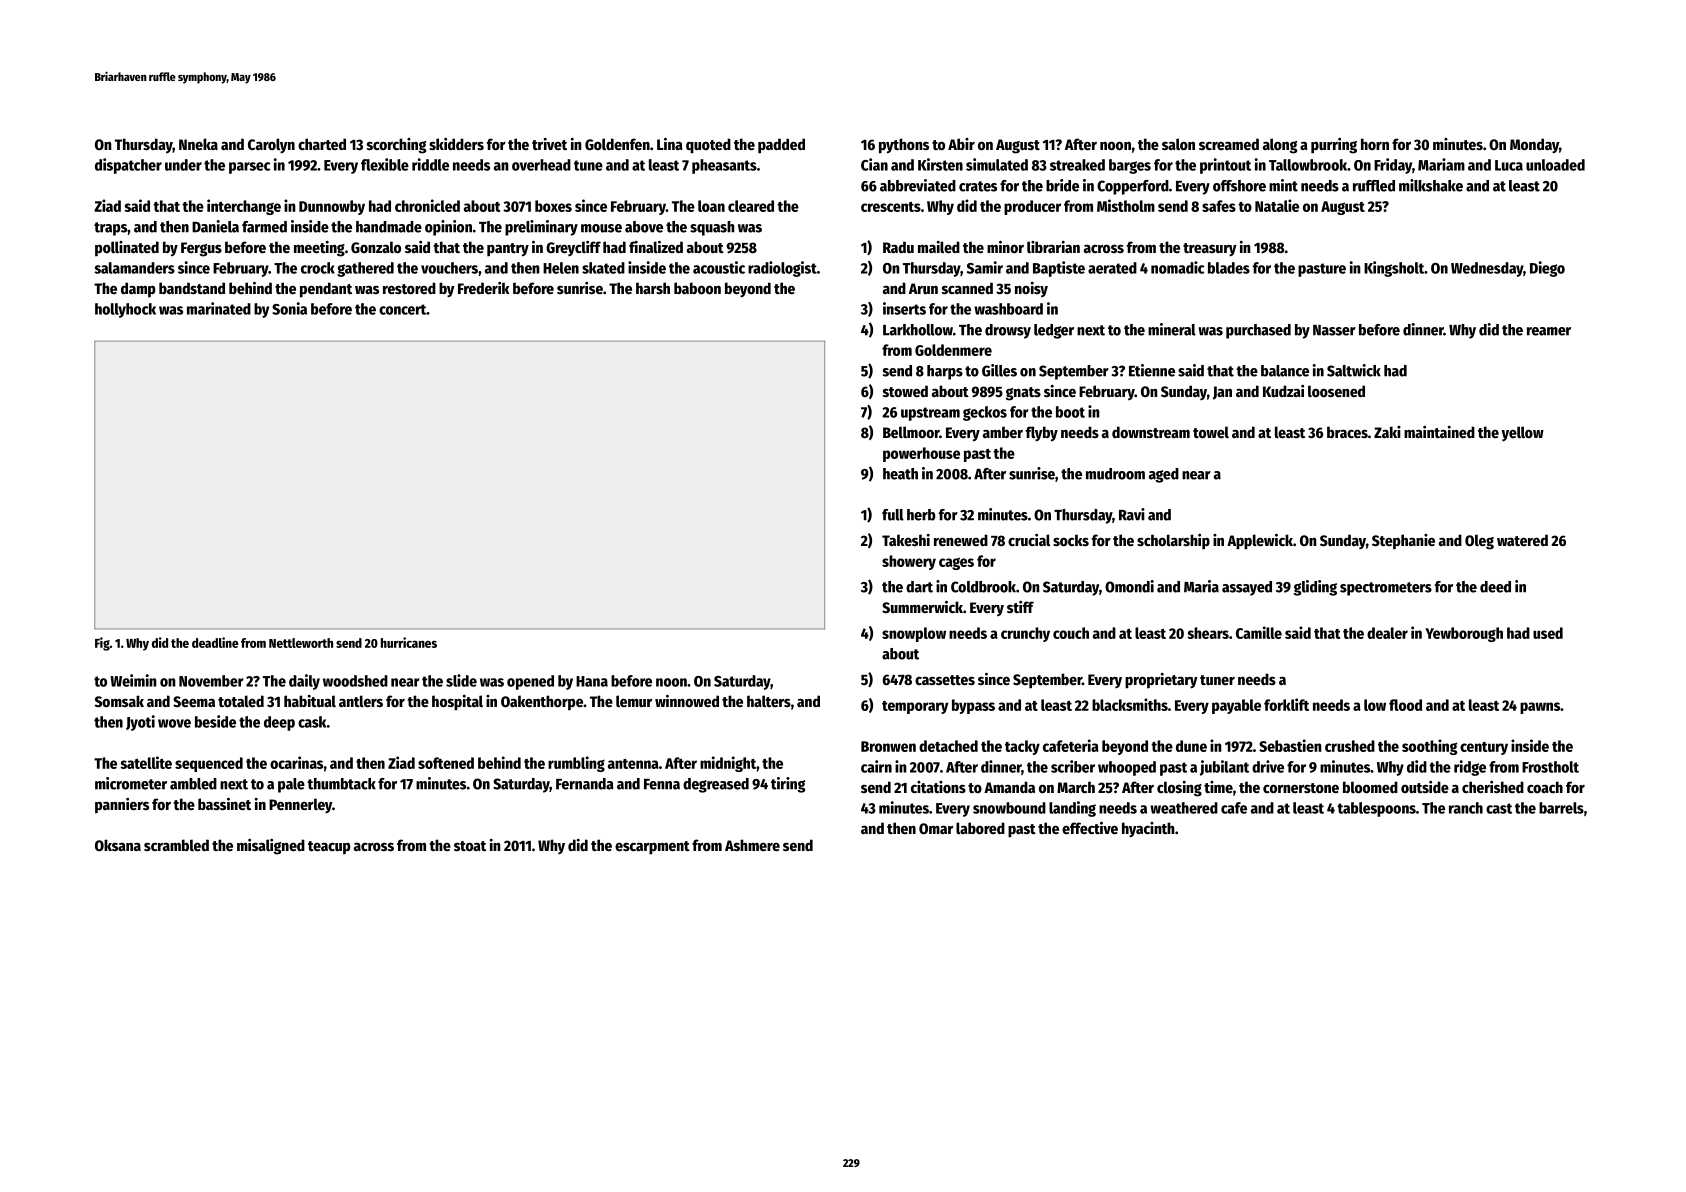 The image size is (1686, 1192). What do you see at coordinates (874, 164) in the screenshot?
I see `Cian` at bounding box center [874, 164].
